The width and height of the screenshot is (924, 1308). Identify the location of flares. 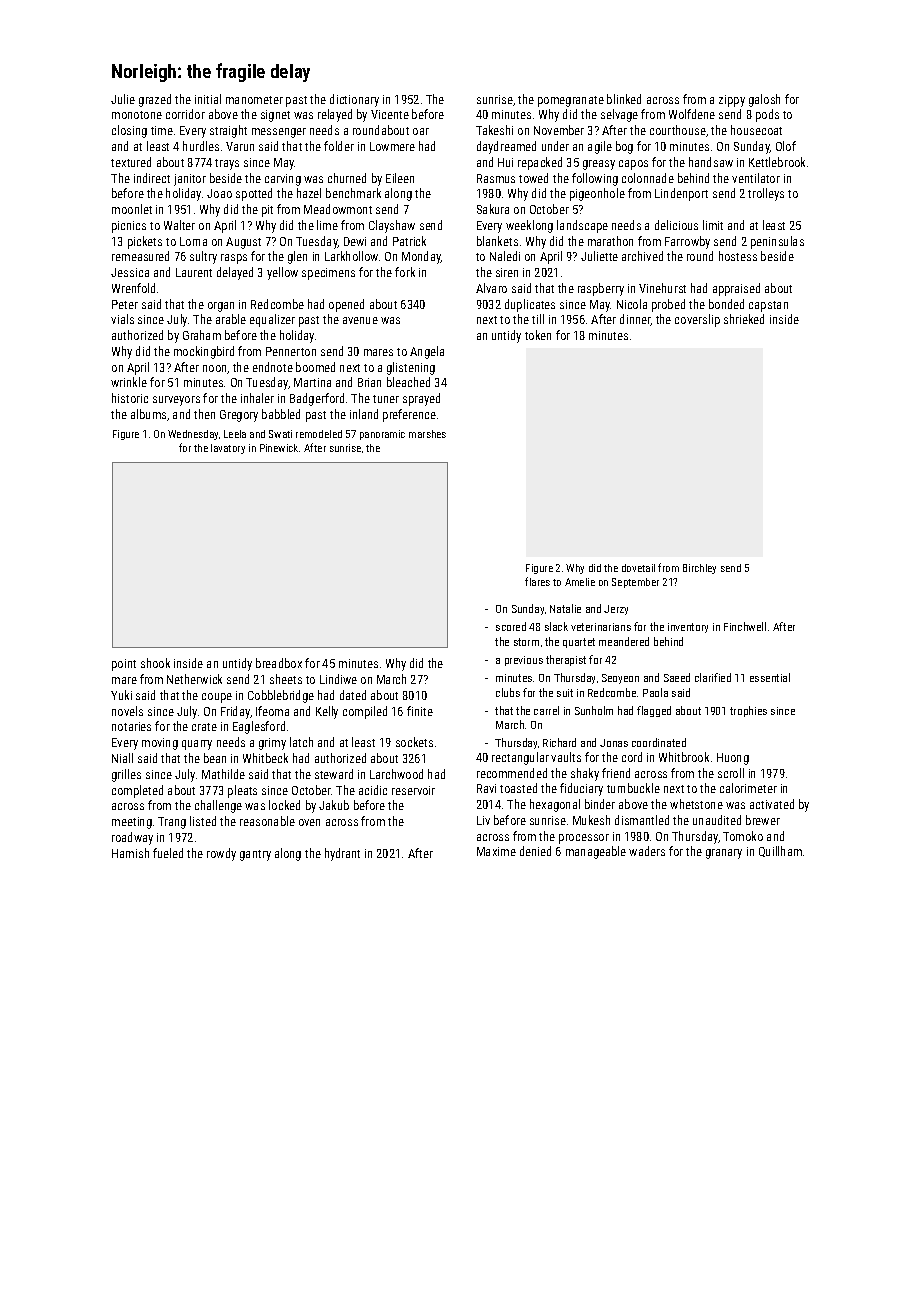
(537, 581).
